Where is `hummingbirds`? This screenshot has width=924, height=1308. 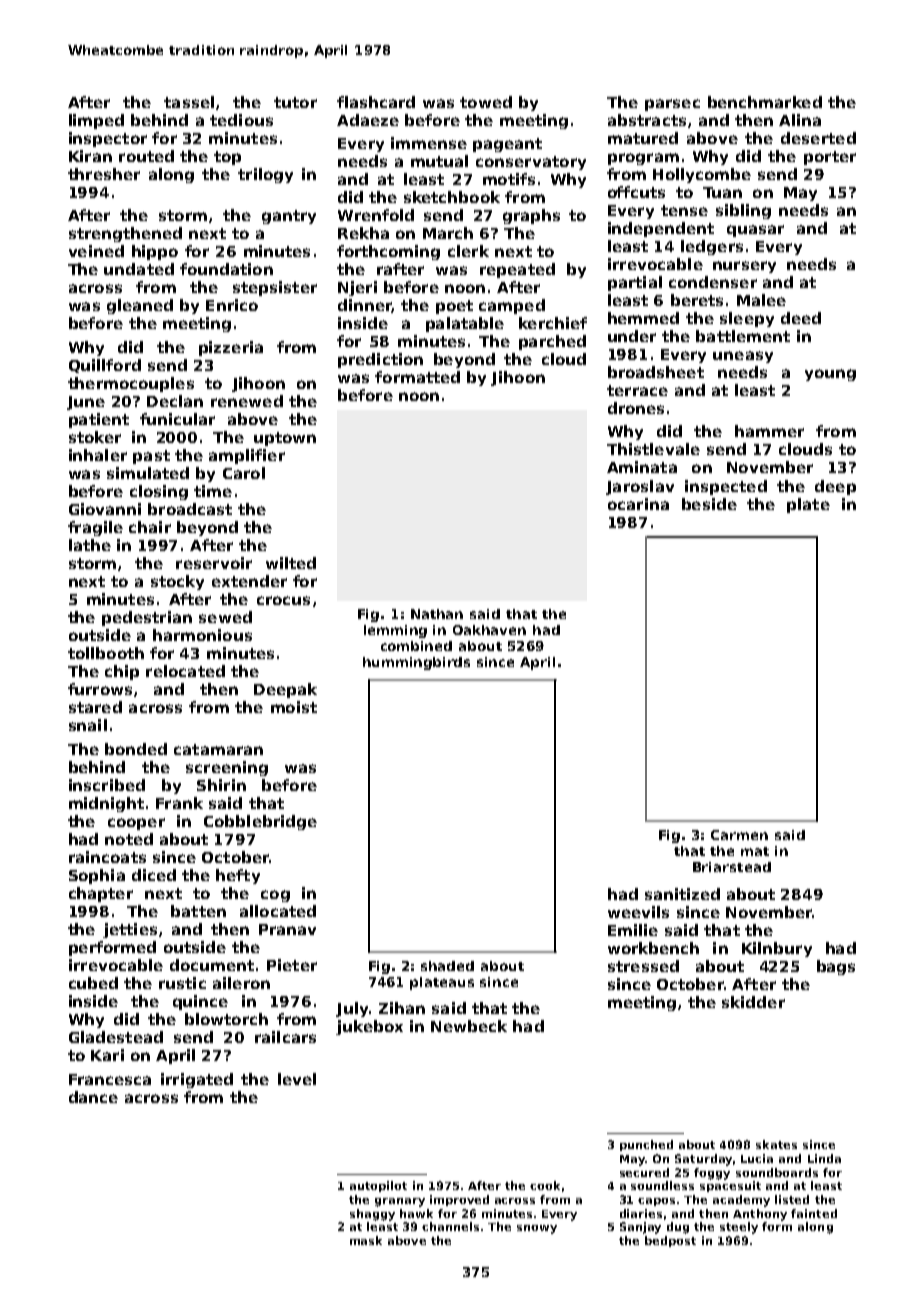
hummingbirds is located at coordinates (416, 663).
